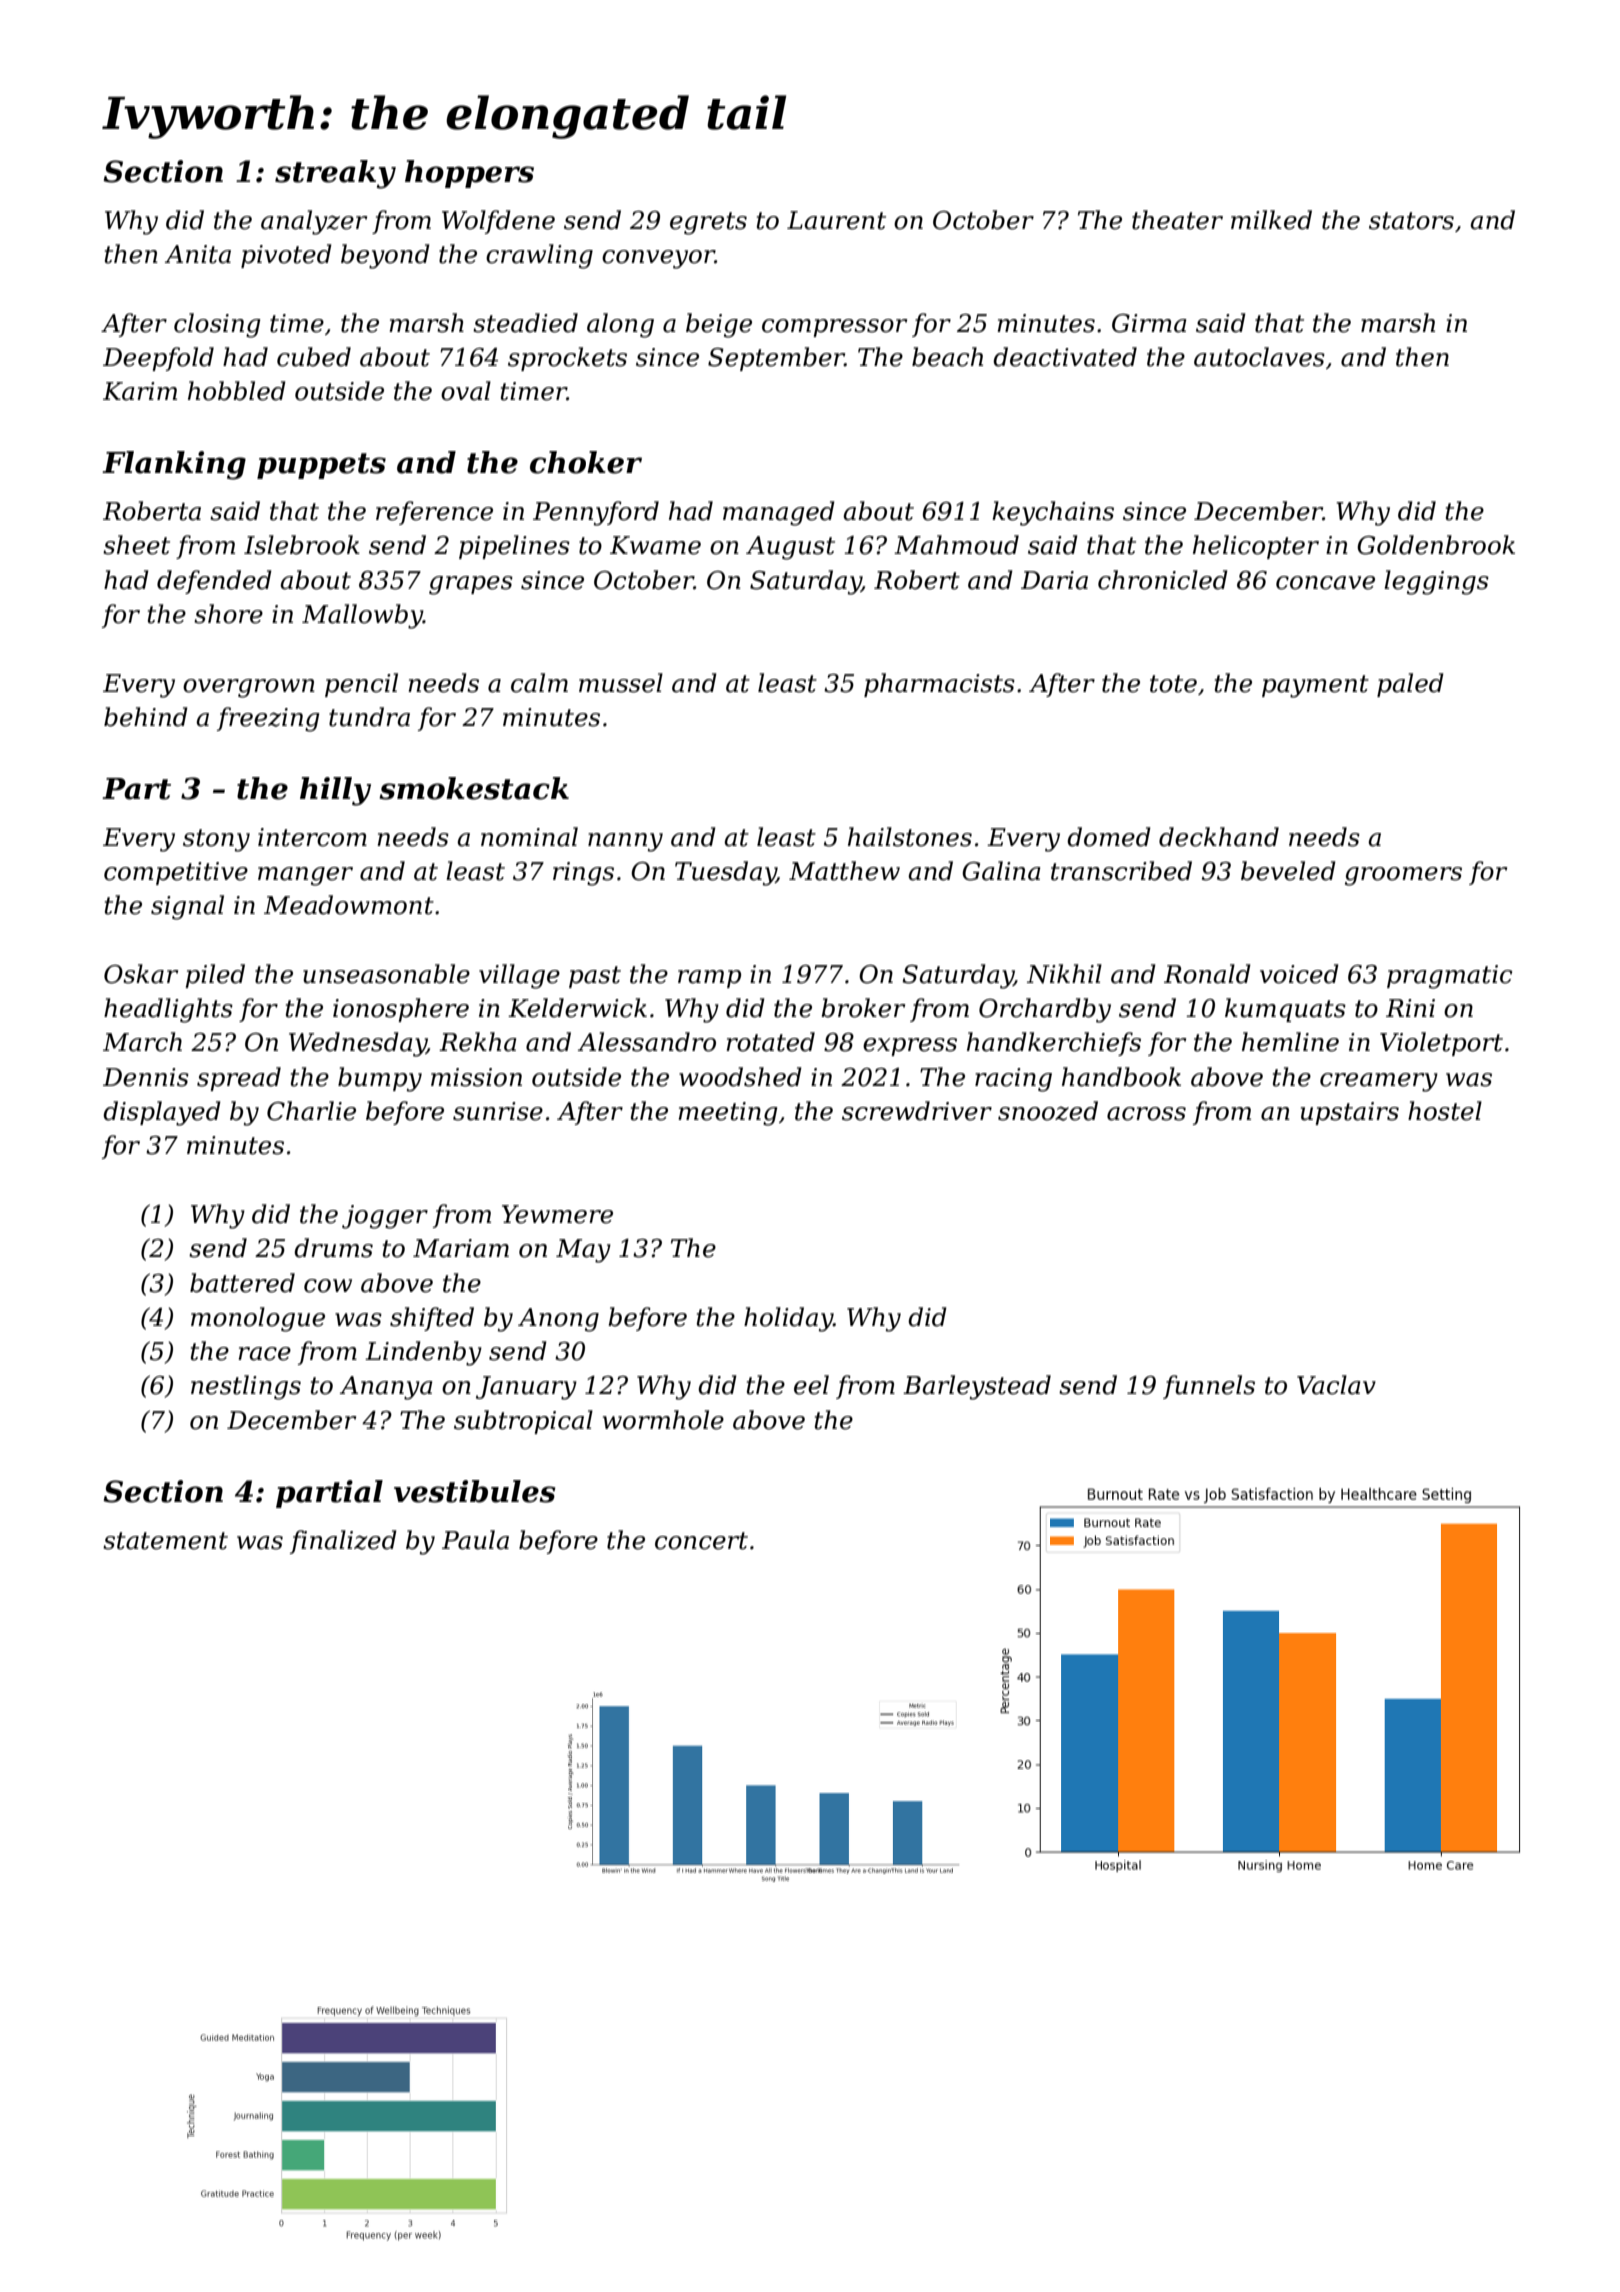 This screenshot has width=1620, height=2292. Describe the element at coordinates (1177, 220) in the screenshot. I see `theater` at that location.
